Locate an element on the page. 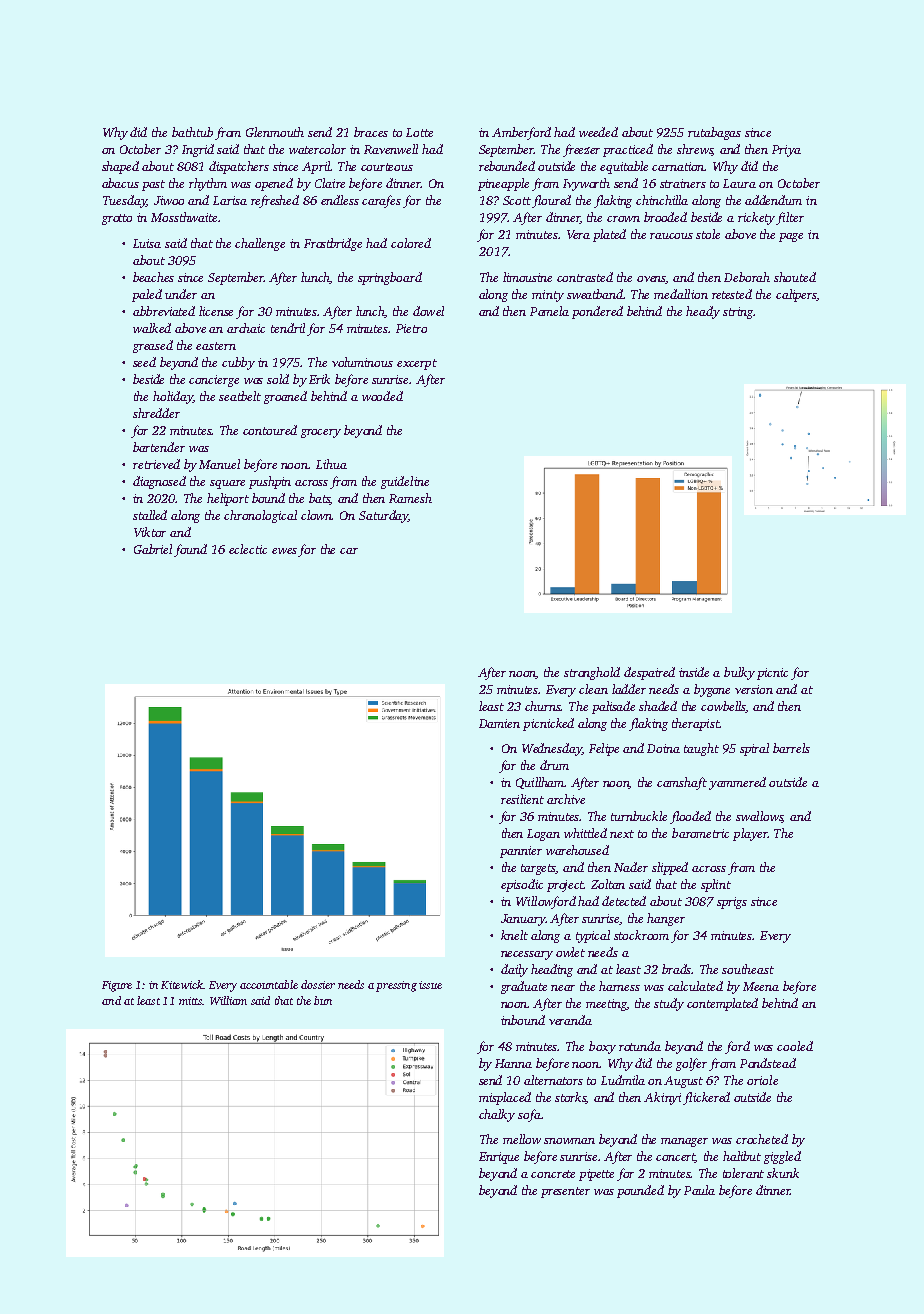 Image resolution: width=924 pixels, height=1314 pixels. presenter is located at coordinates (565, 1192).
